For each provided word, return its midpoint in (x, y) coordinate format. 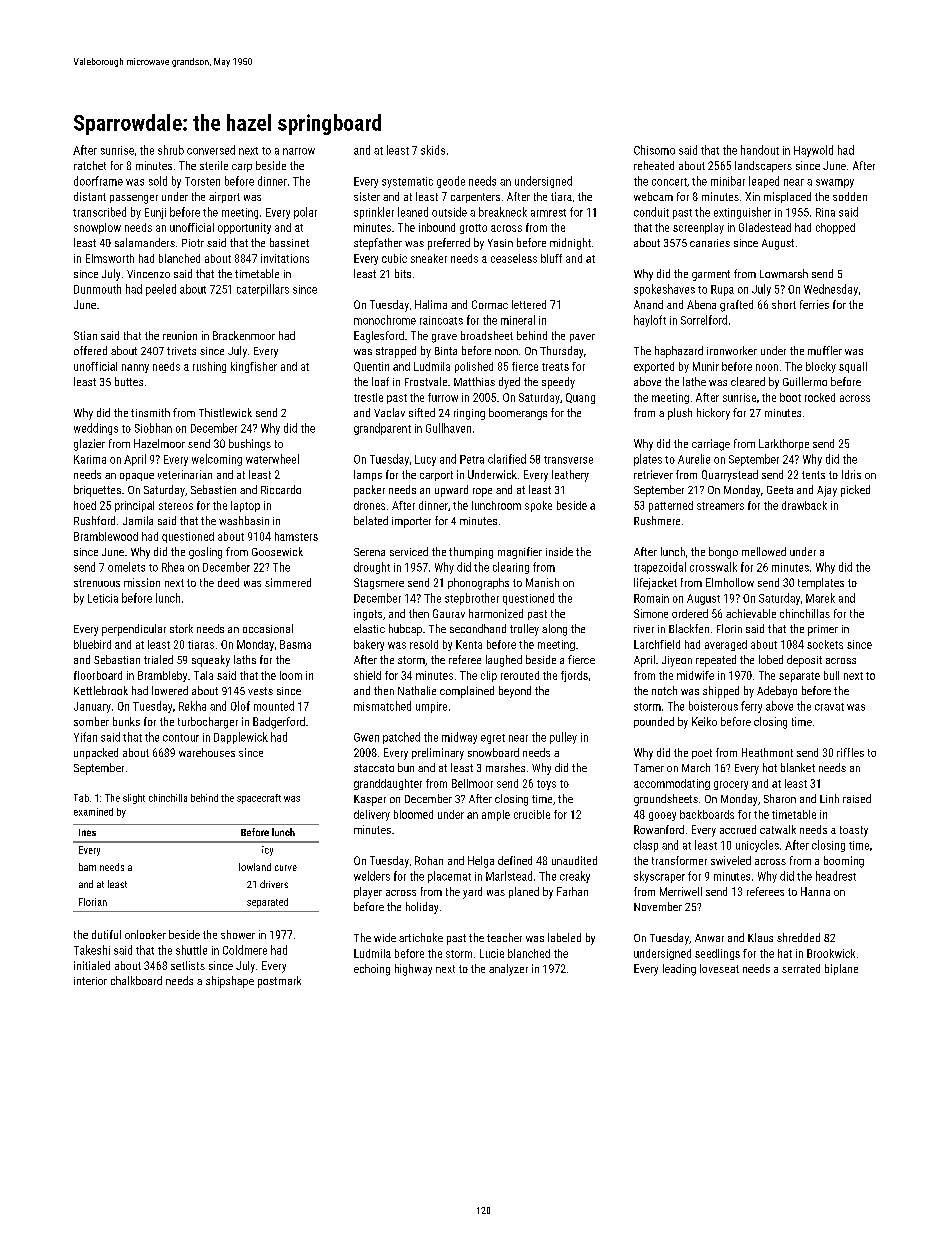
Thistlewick (225, 412)
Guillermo (805, 381)
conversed (211, 150)
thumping (471, 553)
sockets (825, 644)
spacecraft (259, 799)
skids (433, 150)
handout (760, 150)
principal (134, 506)
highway (413, 970)
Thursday (561, 352)
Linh (829, 798)
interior (90, 981)
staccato (374, 768)
